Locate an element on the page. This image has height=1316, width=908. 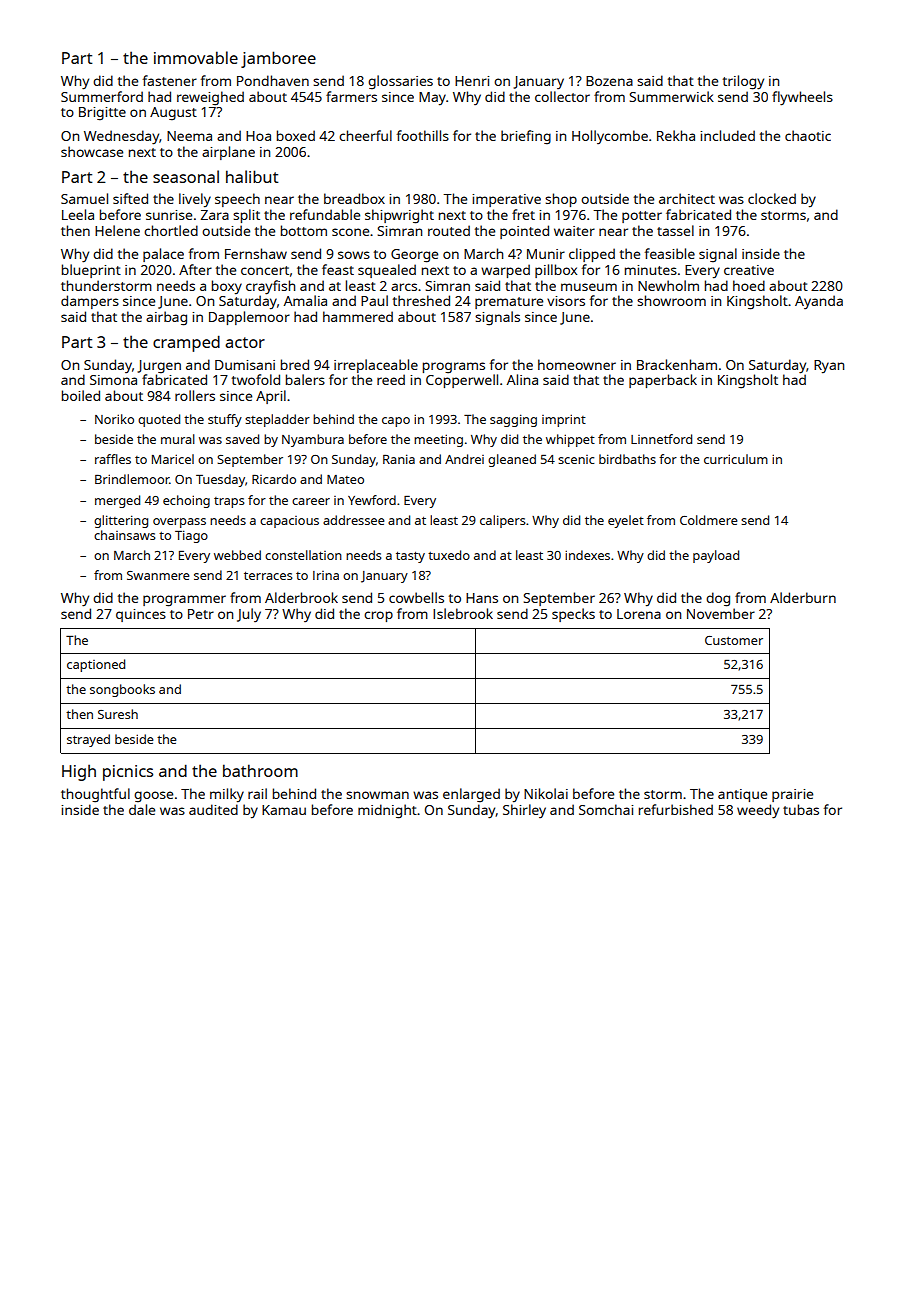
birdbaths is located at coordinates (627, 459).
